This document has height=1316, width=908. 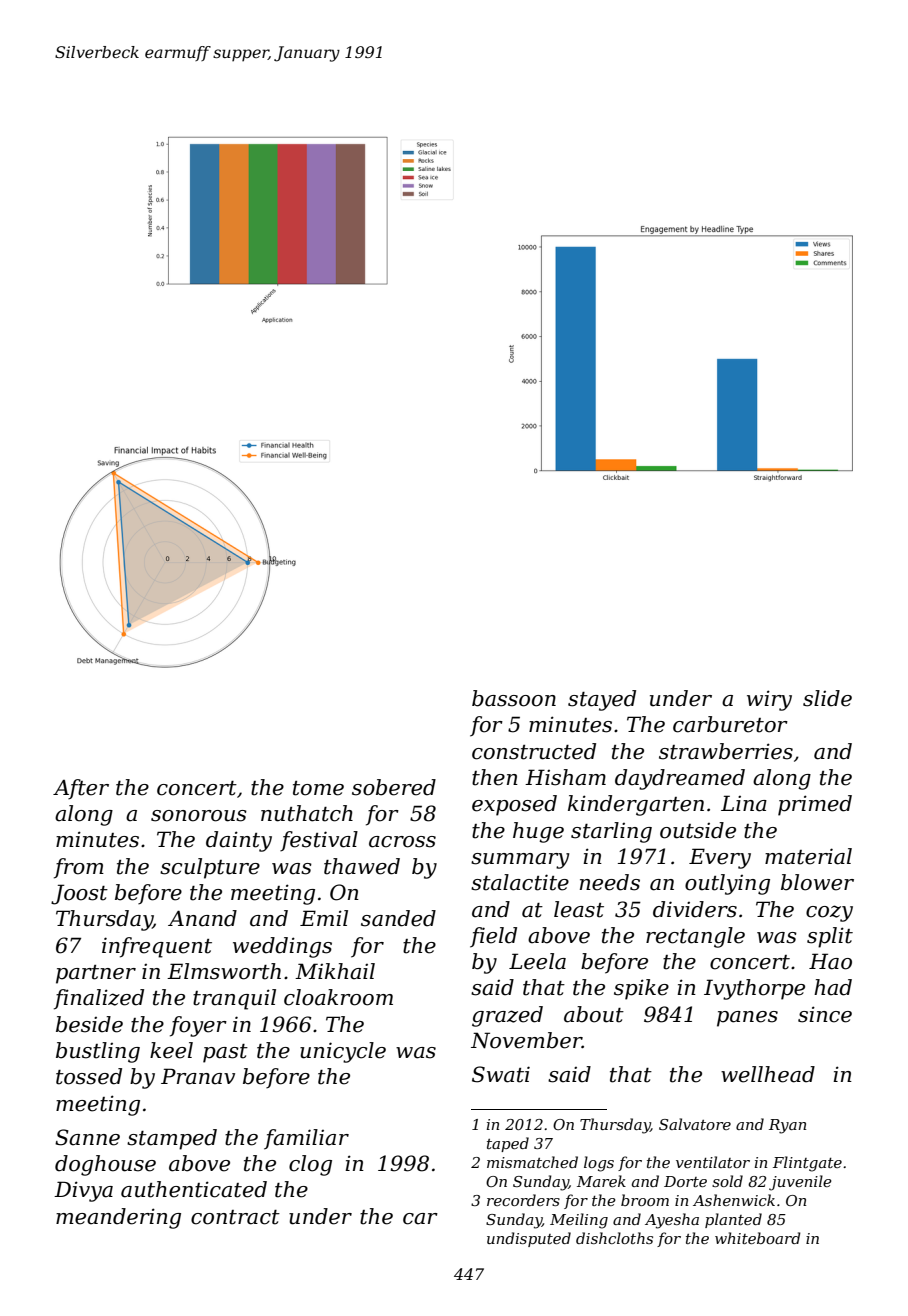 I want to click on Flintgate, so click(x=807, y=1164).
